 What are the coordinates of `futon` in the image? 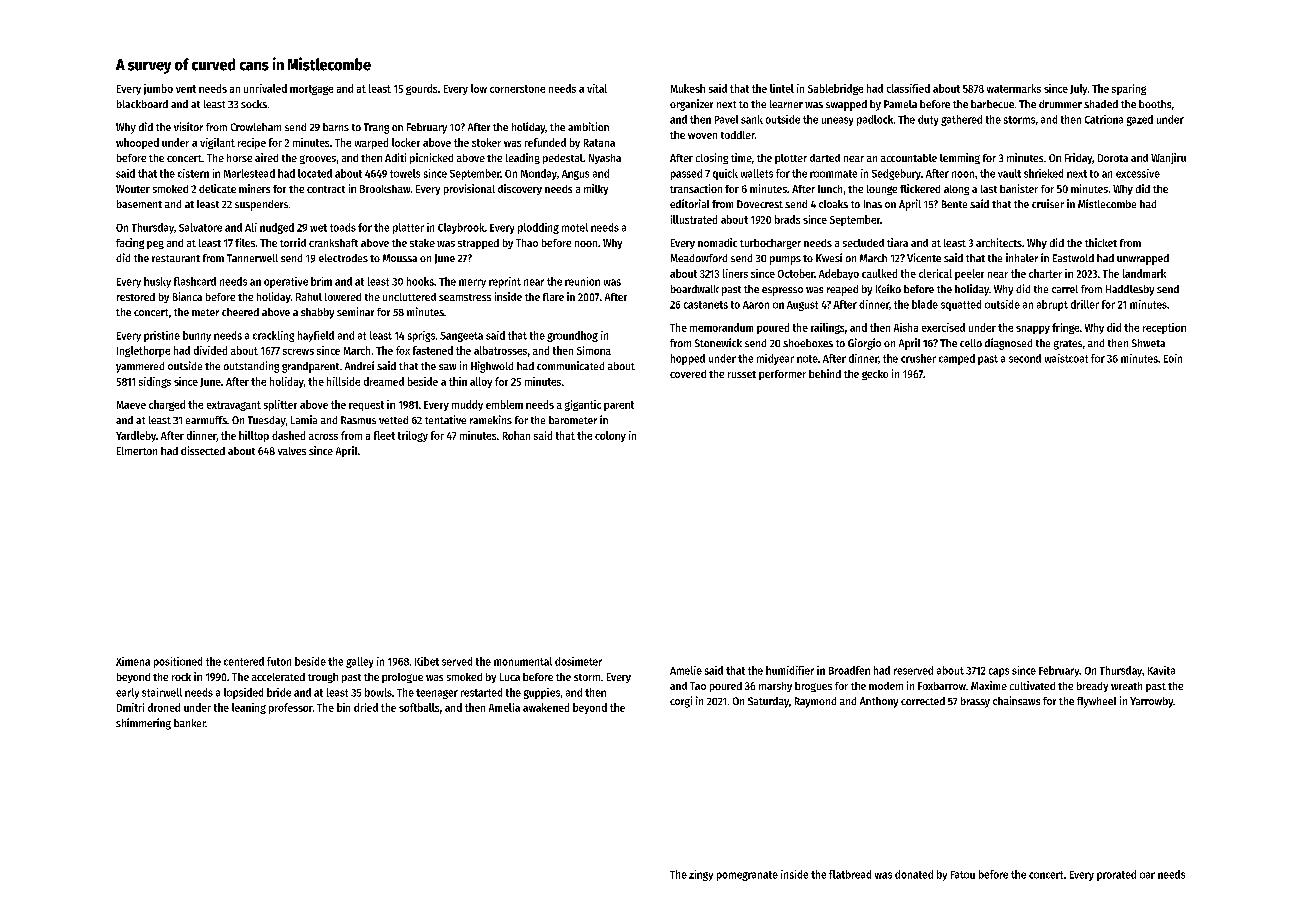 It's located at (279, 661).
